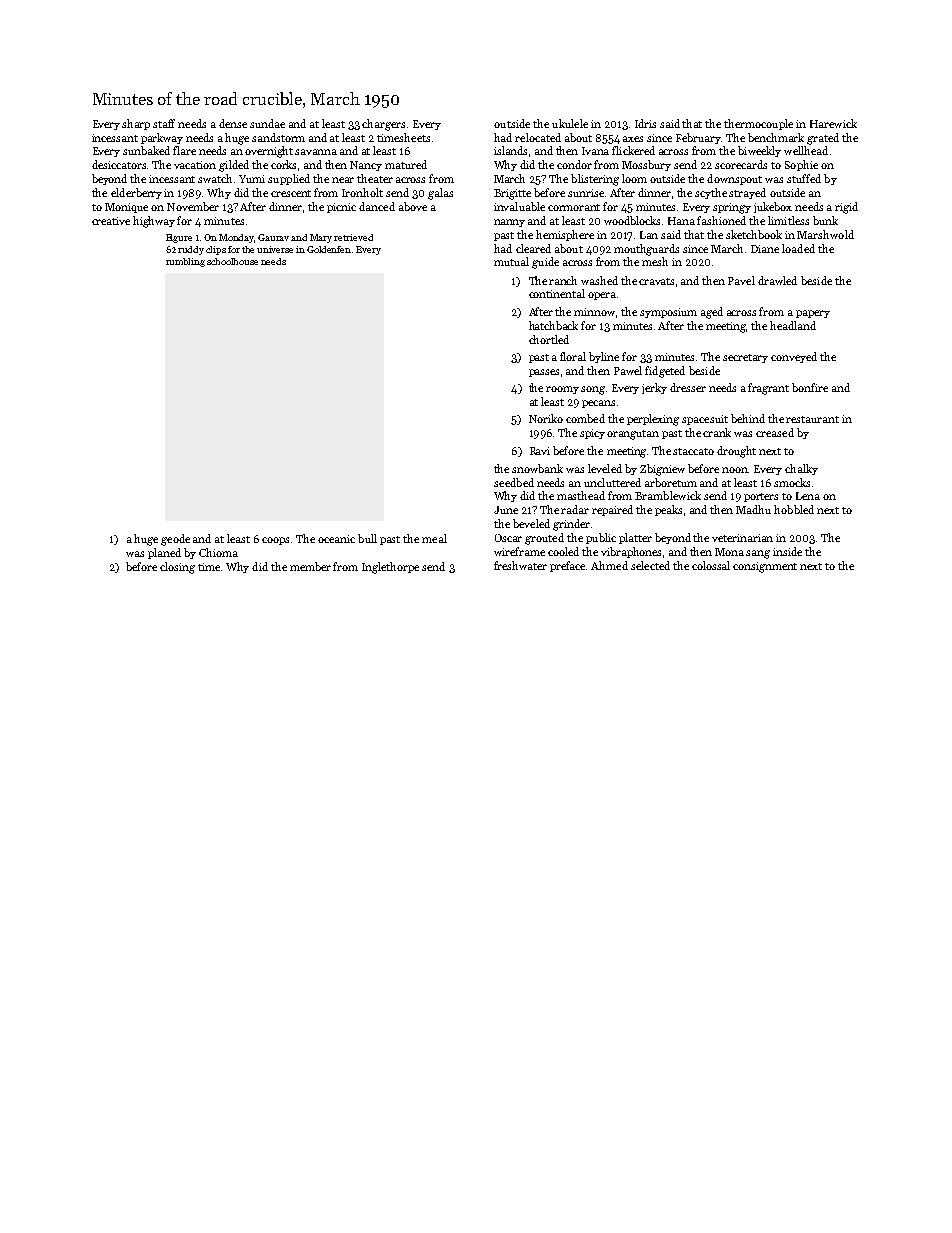 This page has width=952, height=1233. What do you see at coordinates (237, 238) in the page?
I see `Monday` at bounding box center [237, 238].
